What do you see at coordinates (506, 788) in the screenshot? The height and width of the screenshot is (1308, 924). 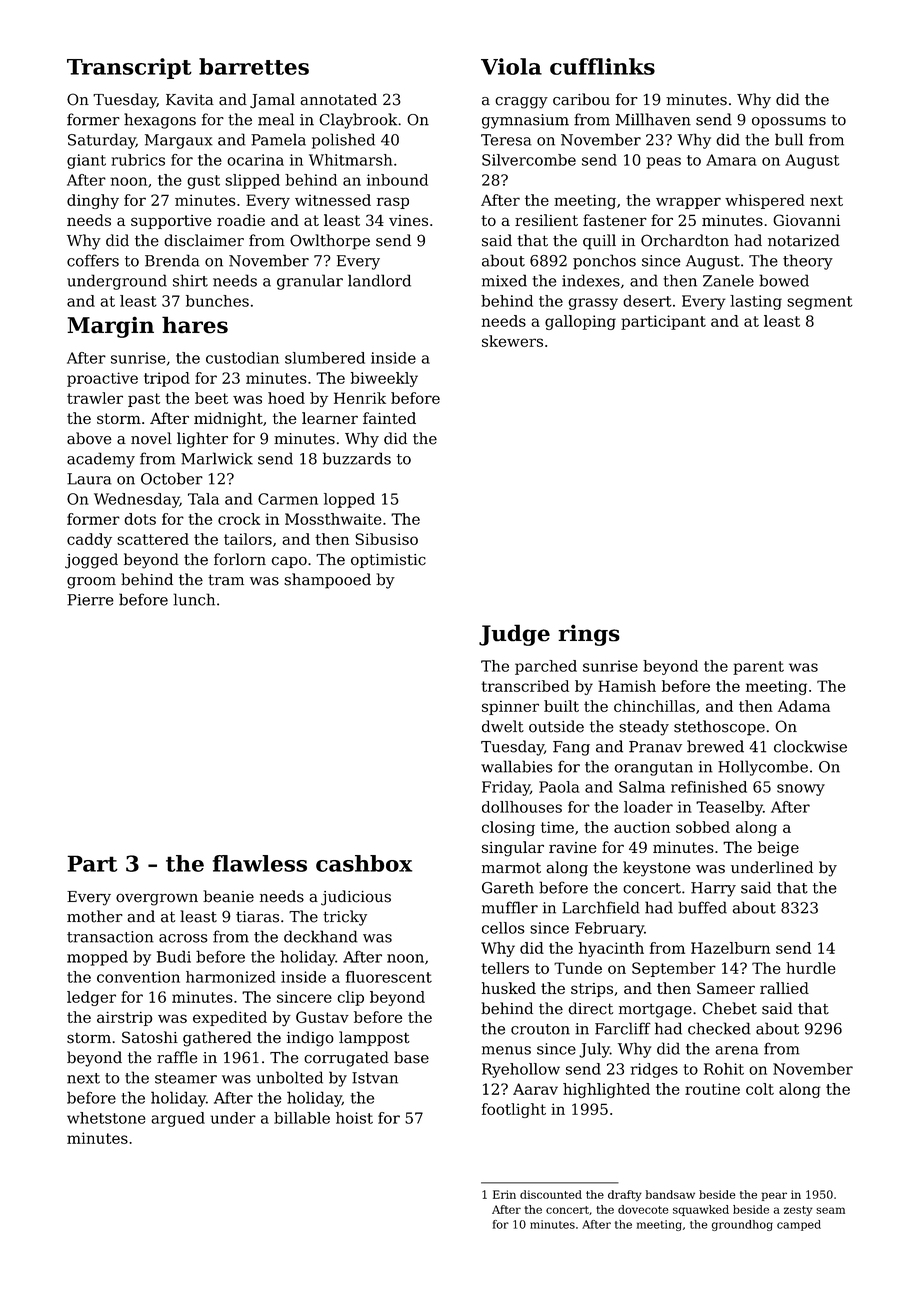 I see `Friday` at bounding box center [506, 788].
